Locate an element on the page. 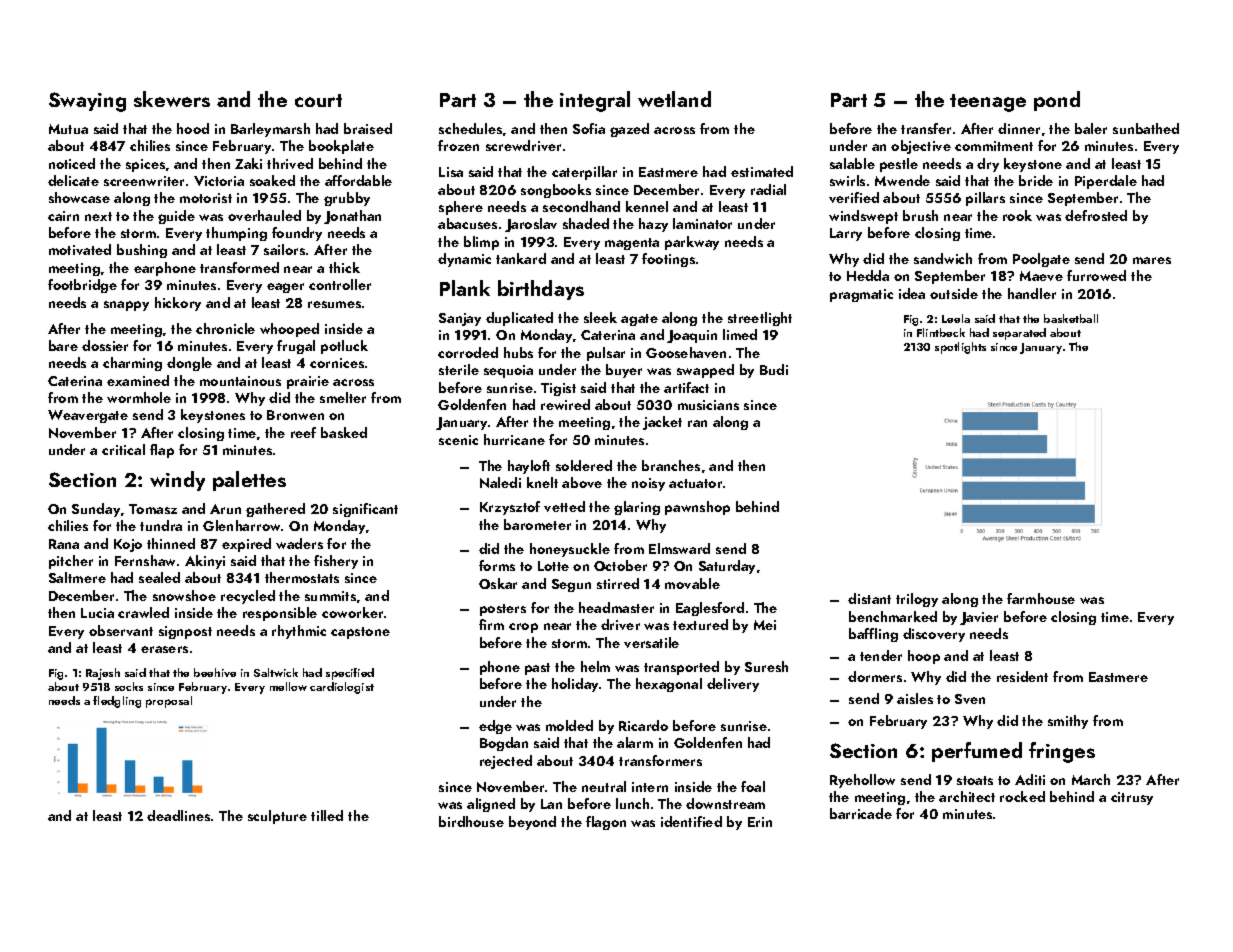 Image resolution: width=1233 pixels, height=952 pixels. skewers is located at coordinates (172, 99).
